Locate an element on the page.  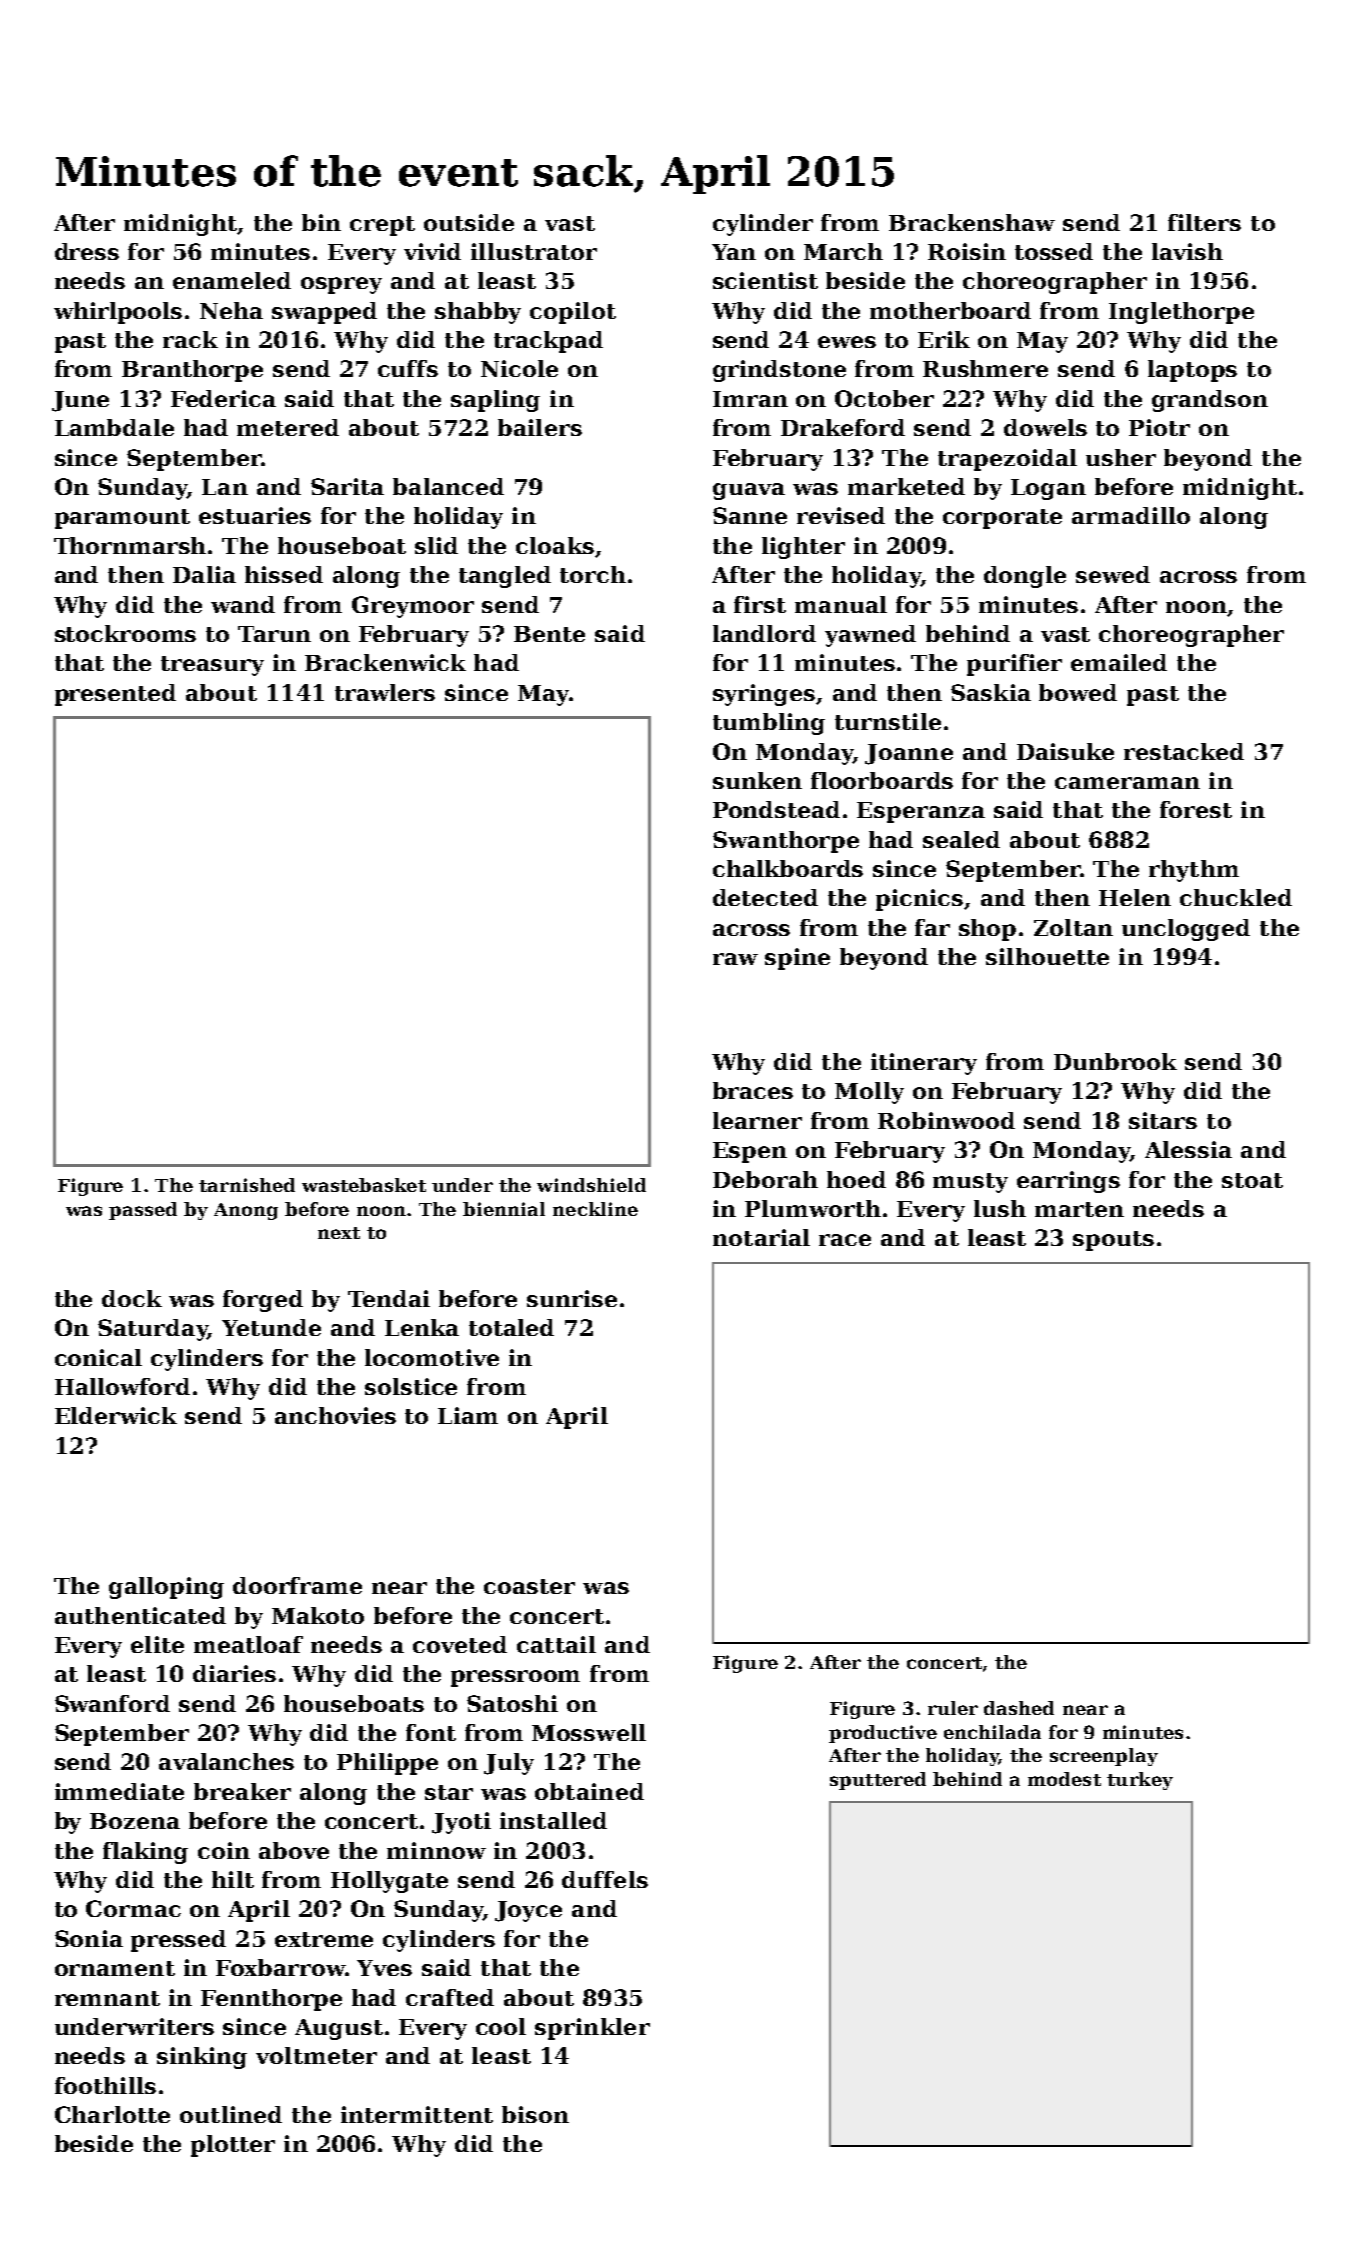
outside is located at coordinates (469, 222).
